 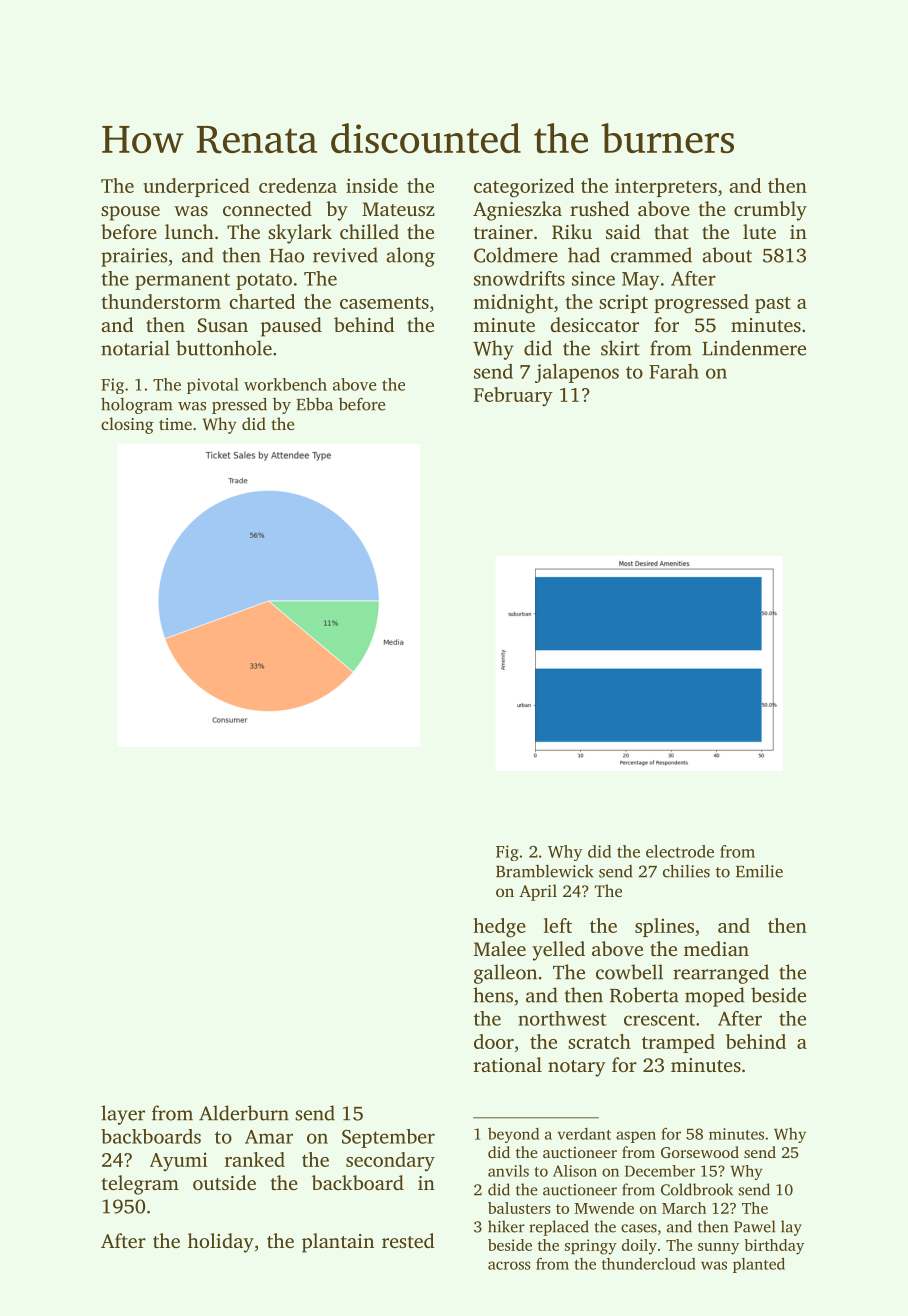 What do you see at coordinates (286, 256) in the screenshot?
I see `Hao` at bounding box center [286, 256].
